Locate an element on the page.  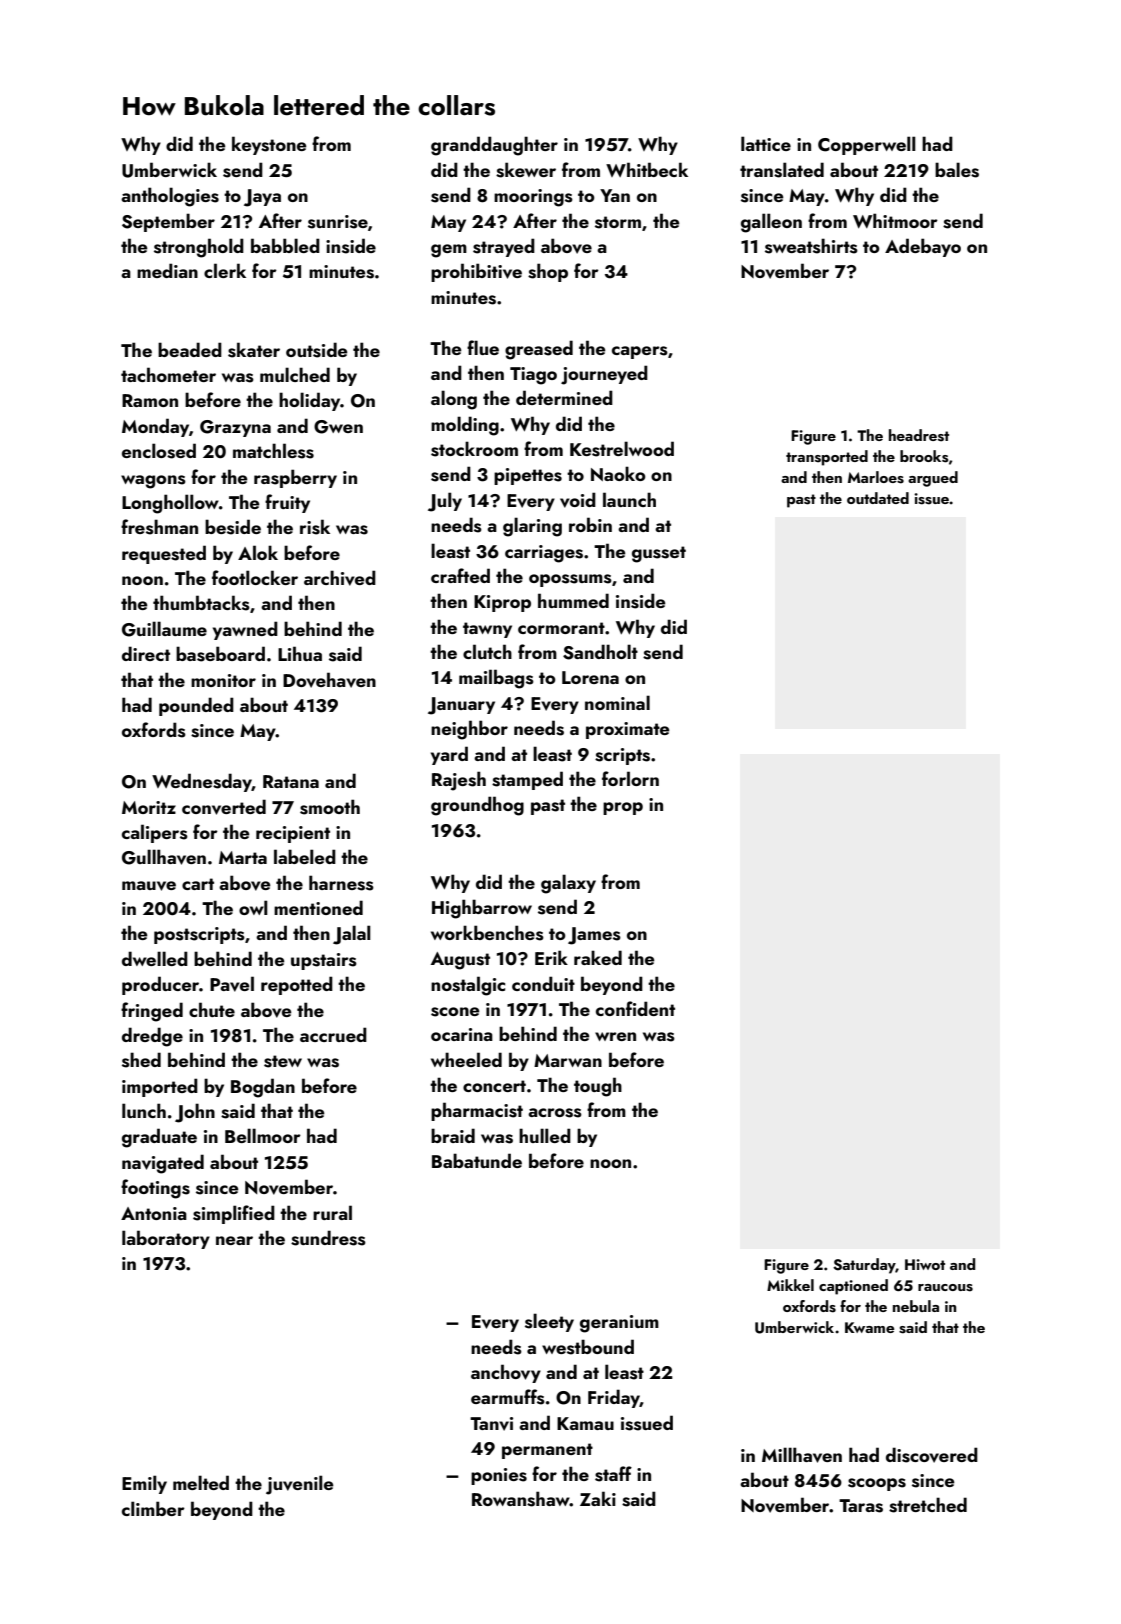
Grazyna is located at coordinates (235, 428).
